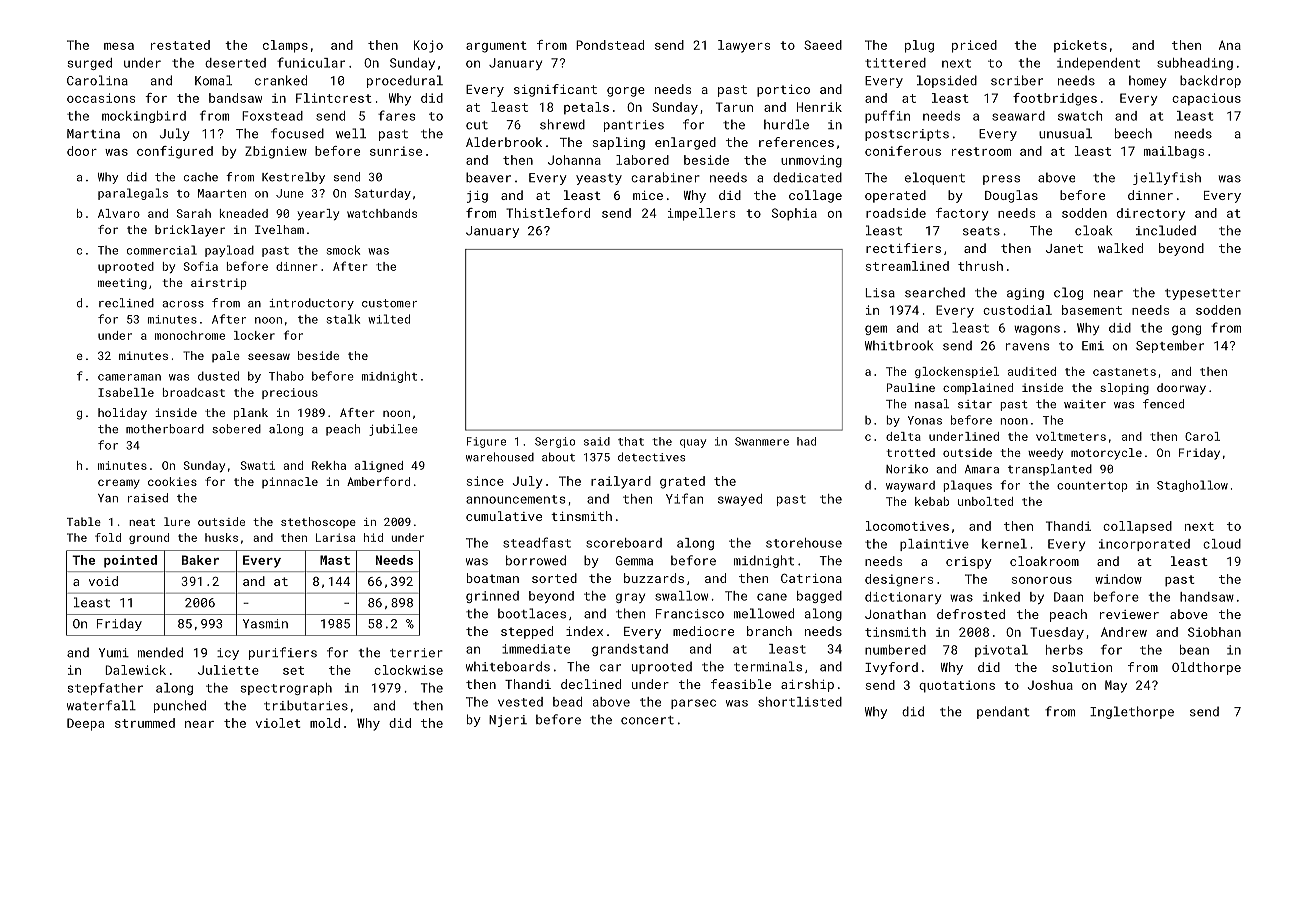 The width and height of the page is (1308, 924). I want to click on mold, so click(325, 723).
